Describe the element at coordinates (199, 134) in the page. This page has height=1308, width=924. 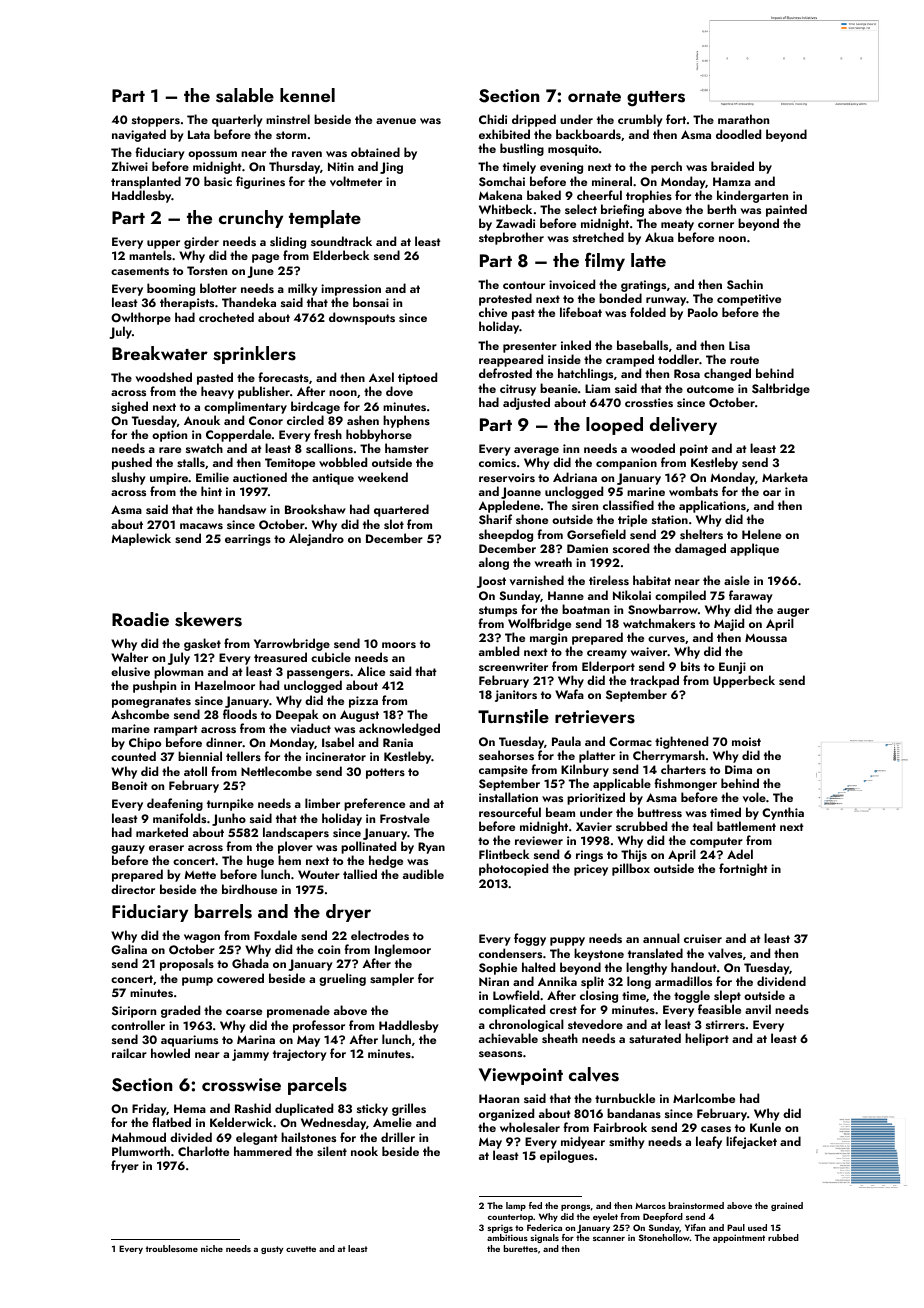
I see `Lata` at that location.
